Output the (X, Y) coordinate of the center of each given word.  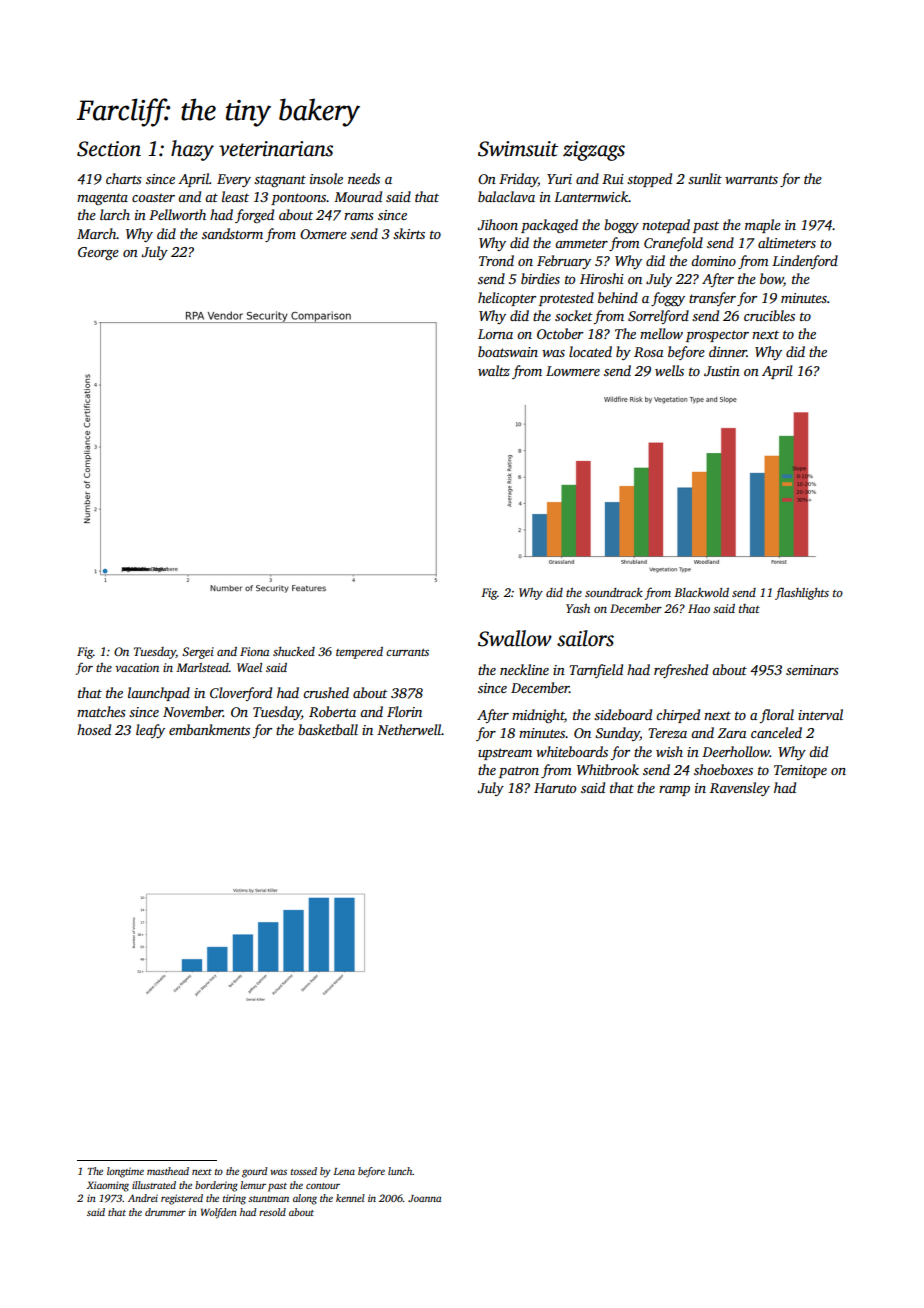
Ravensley (740, 789)
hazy (192, 150)
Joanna (424, 1198)
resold (272, 1212)
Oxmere (323, 234)
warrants (751, 179)
